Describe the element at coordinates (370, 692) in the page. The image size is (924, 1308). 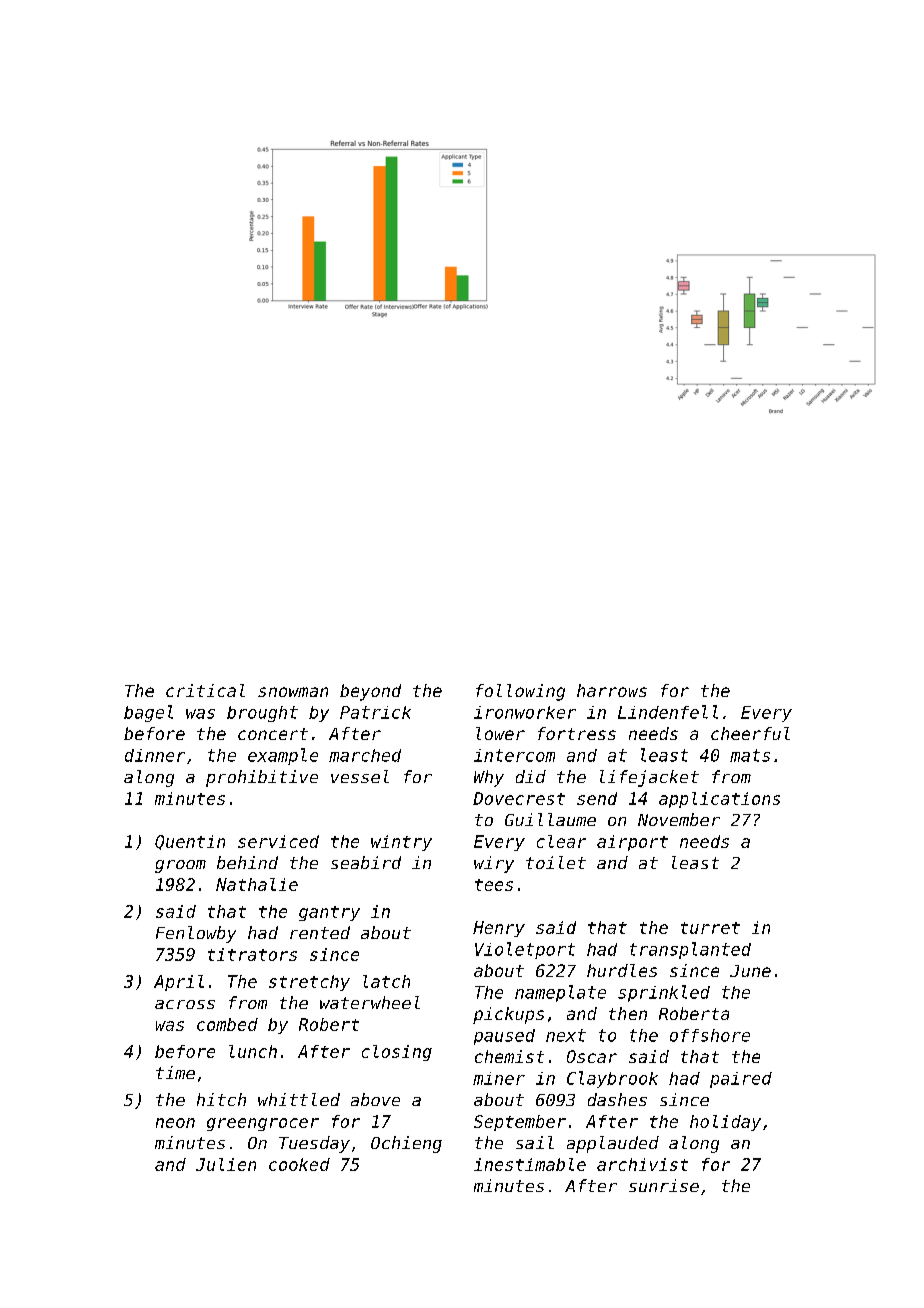
I see `beyond` at that location.
